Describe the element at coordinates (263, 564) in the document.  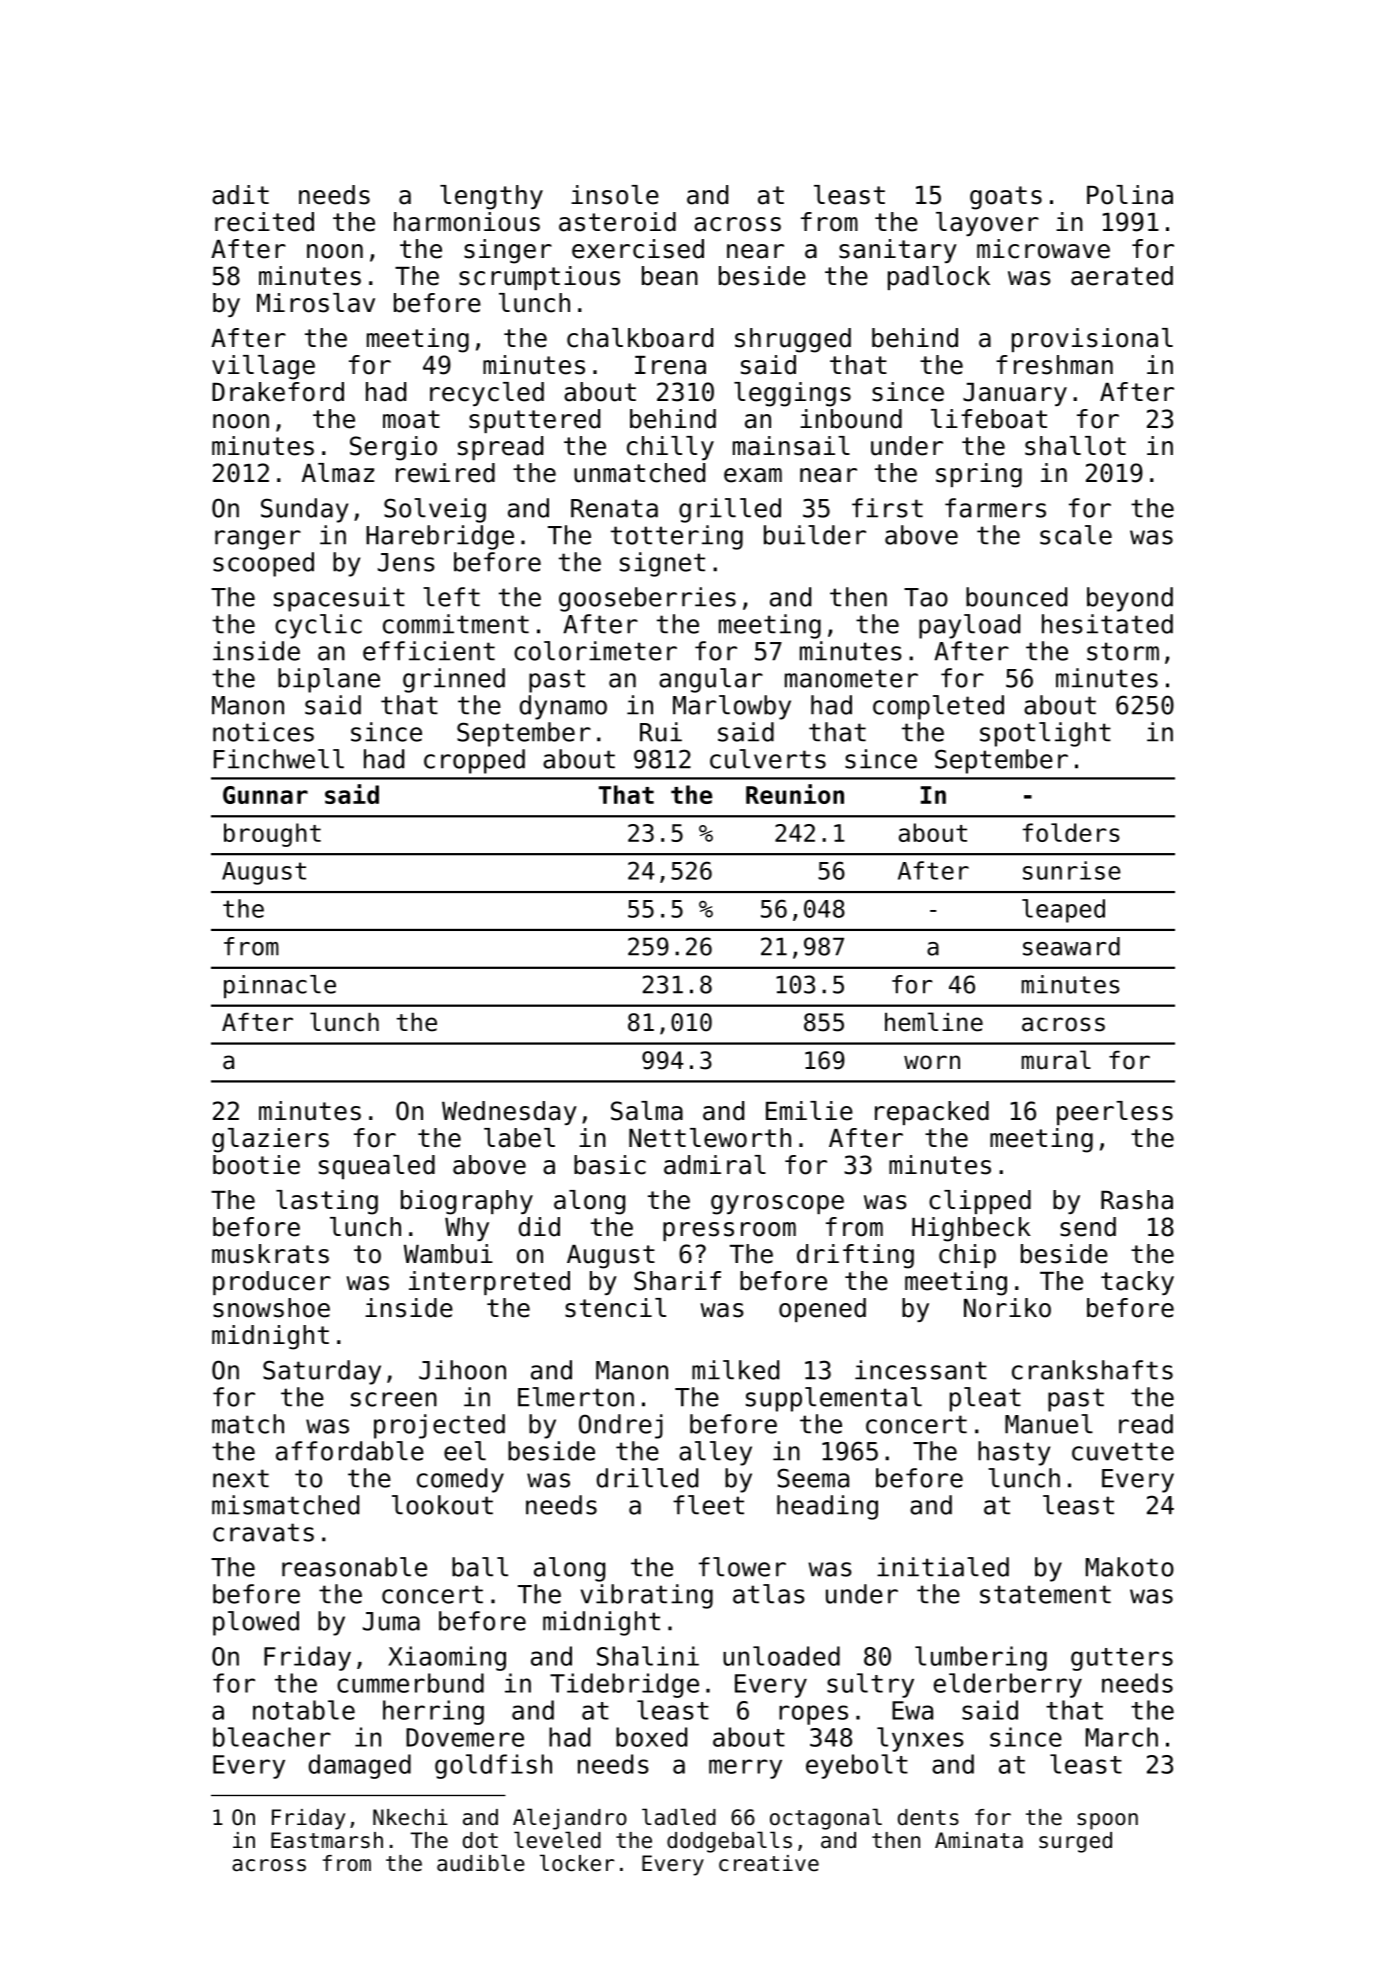
I see `scooped` at that location.
